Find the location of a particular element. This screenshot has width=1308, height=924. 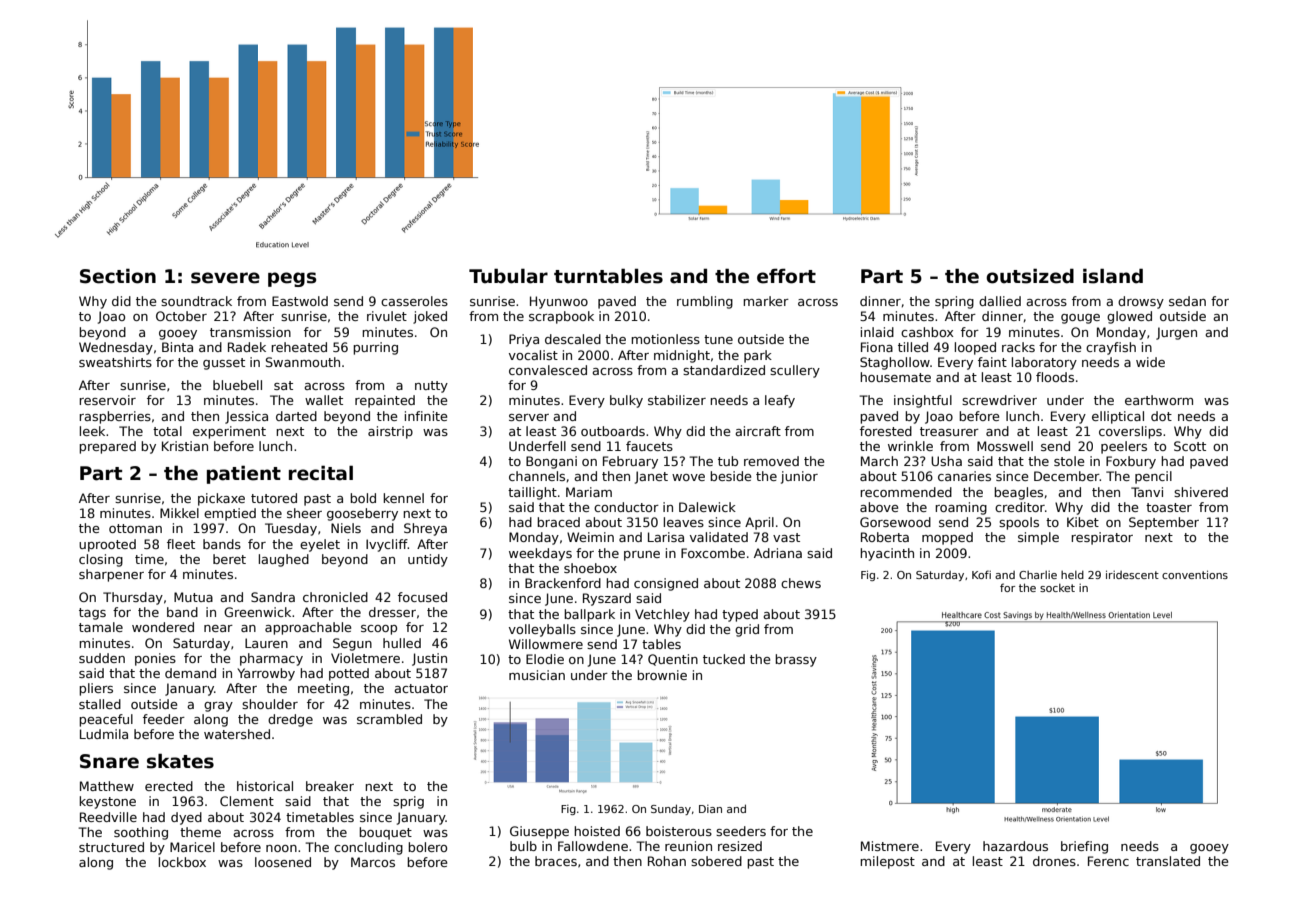

Section is located at coordinates (118, 276).
